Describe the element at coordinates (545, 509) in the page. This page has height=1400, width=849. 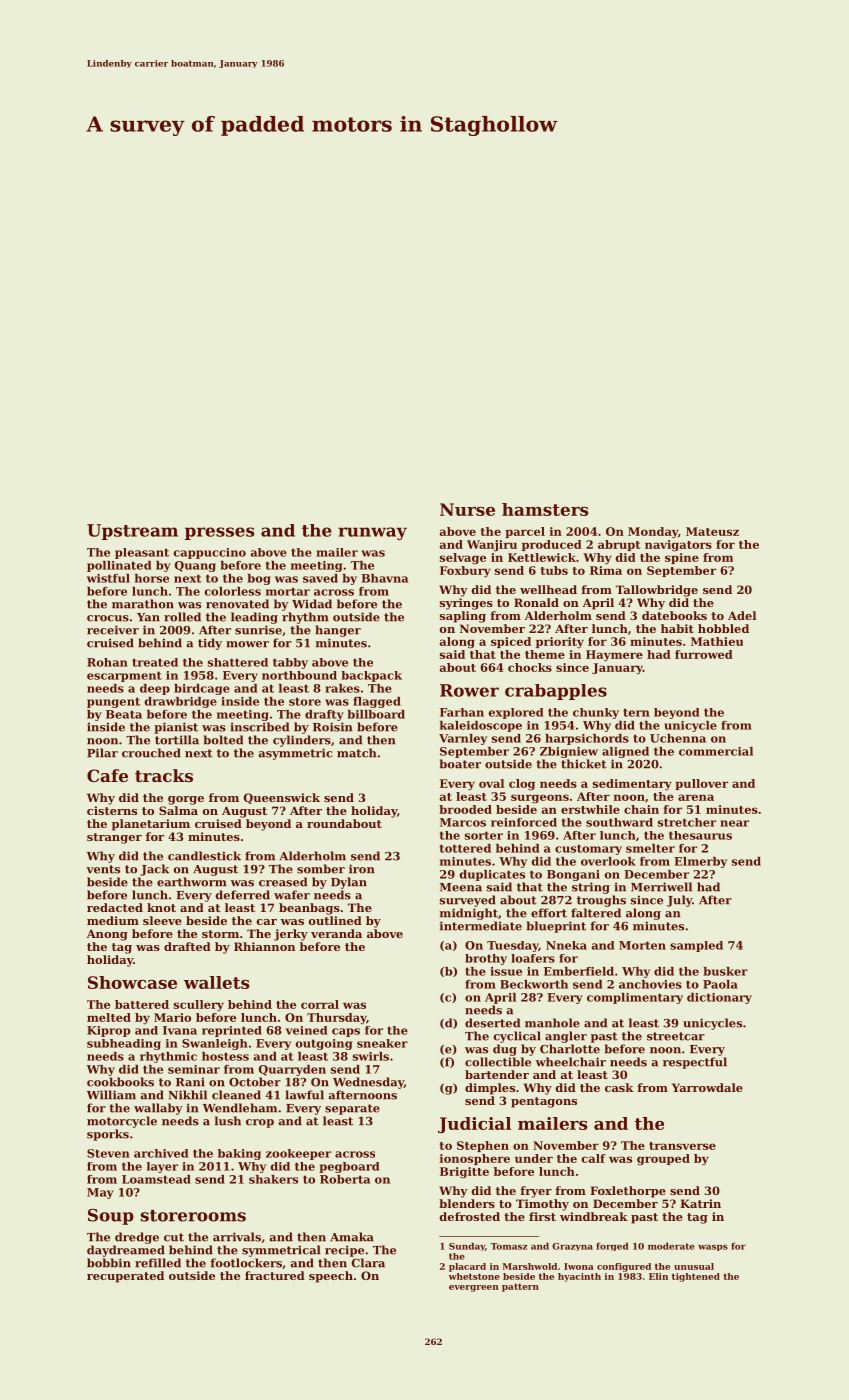
I see `hamsters` at that location.
